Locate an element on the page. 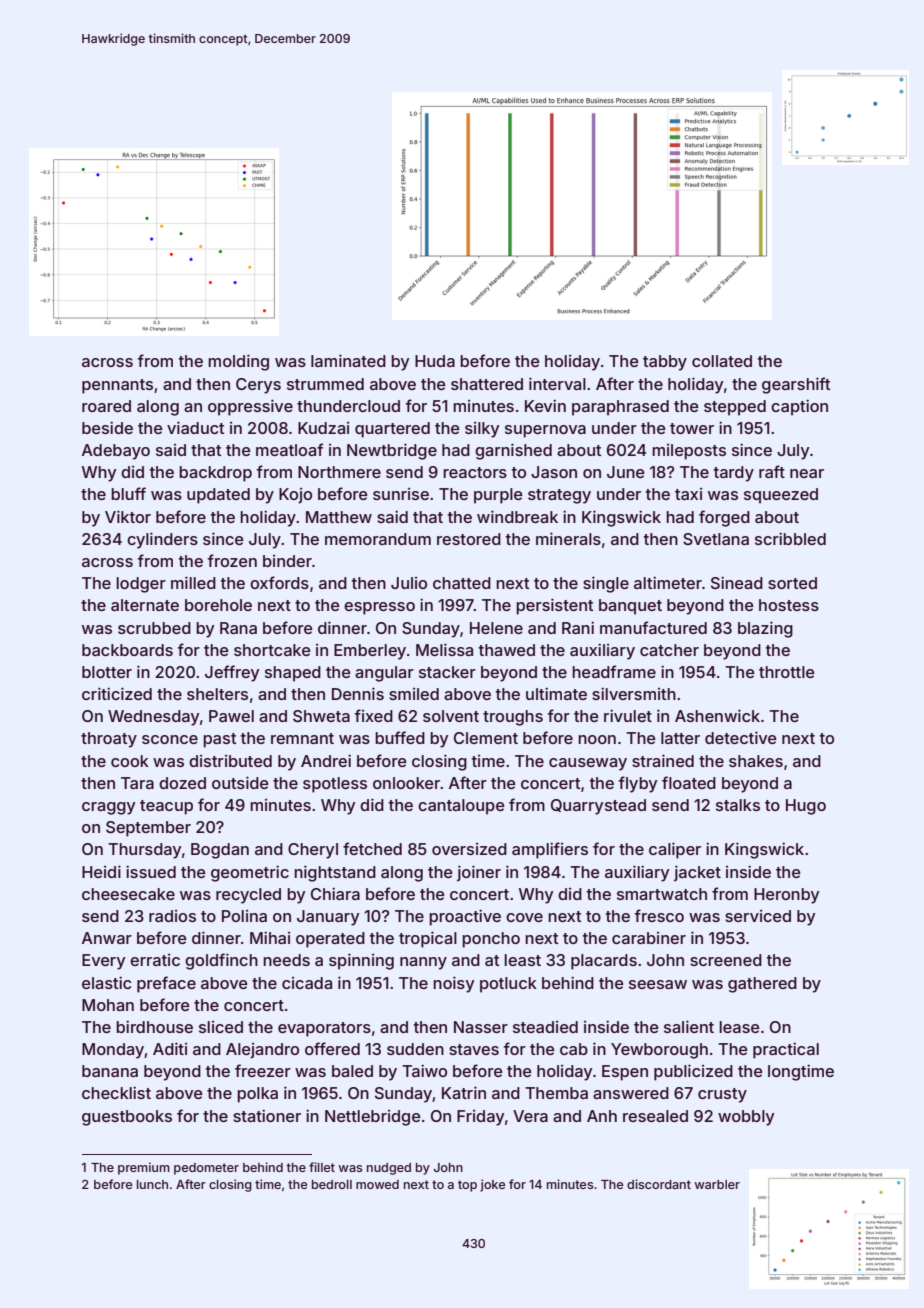 This page has width=924, height=1308. floated is located at coordinates (689, 782).
